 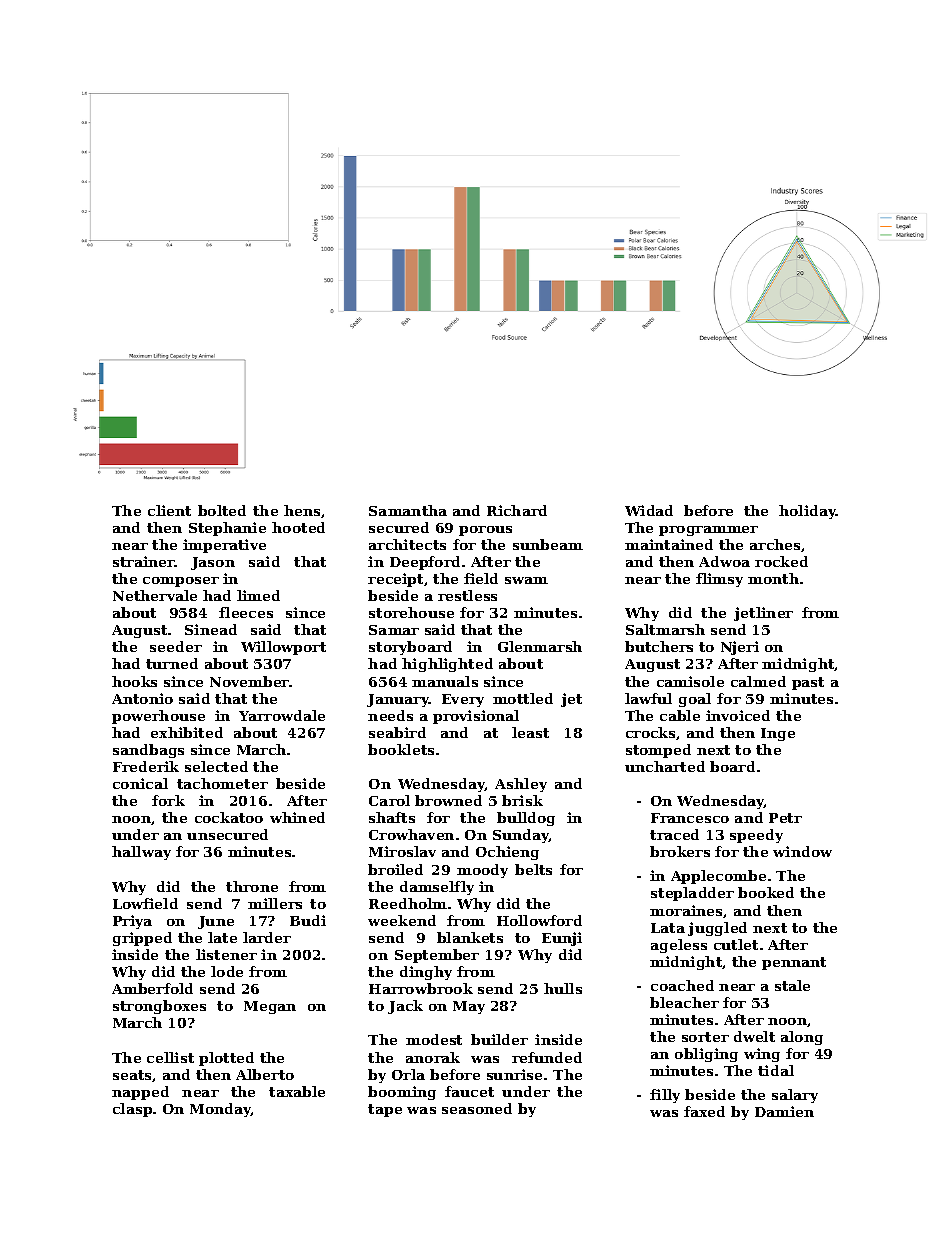 What do you see at coordinates (526, 819) in the screenshot?
I see `bulldog` at bounding box center [526, 819].
